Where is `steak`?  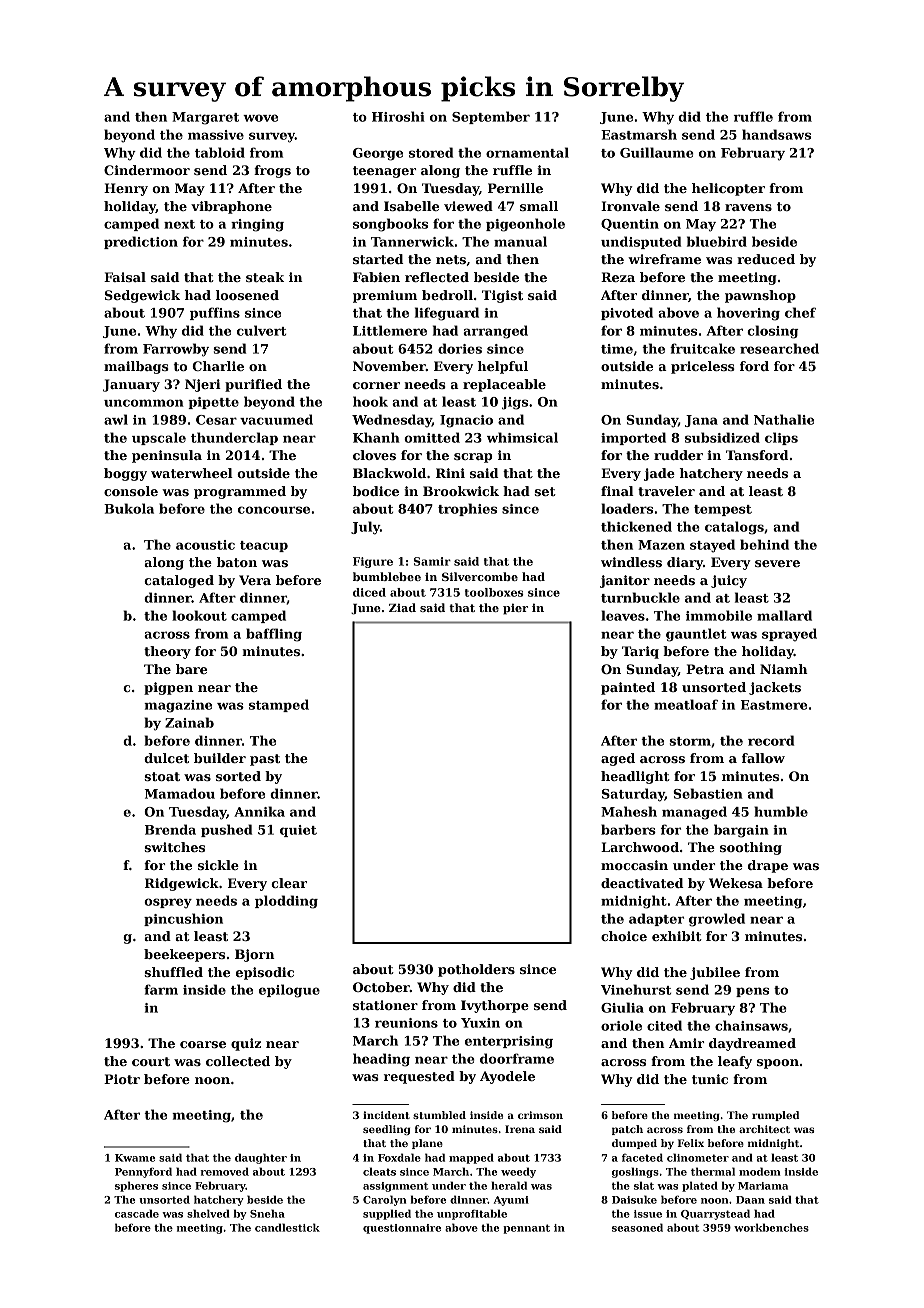 steak is located at coordinates (265, 277).
